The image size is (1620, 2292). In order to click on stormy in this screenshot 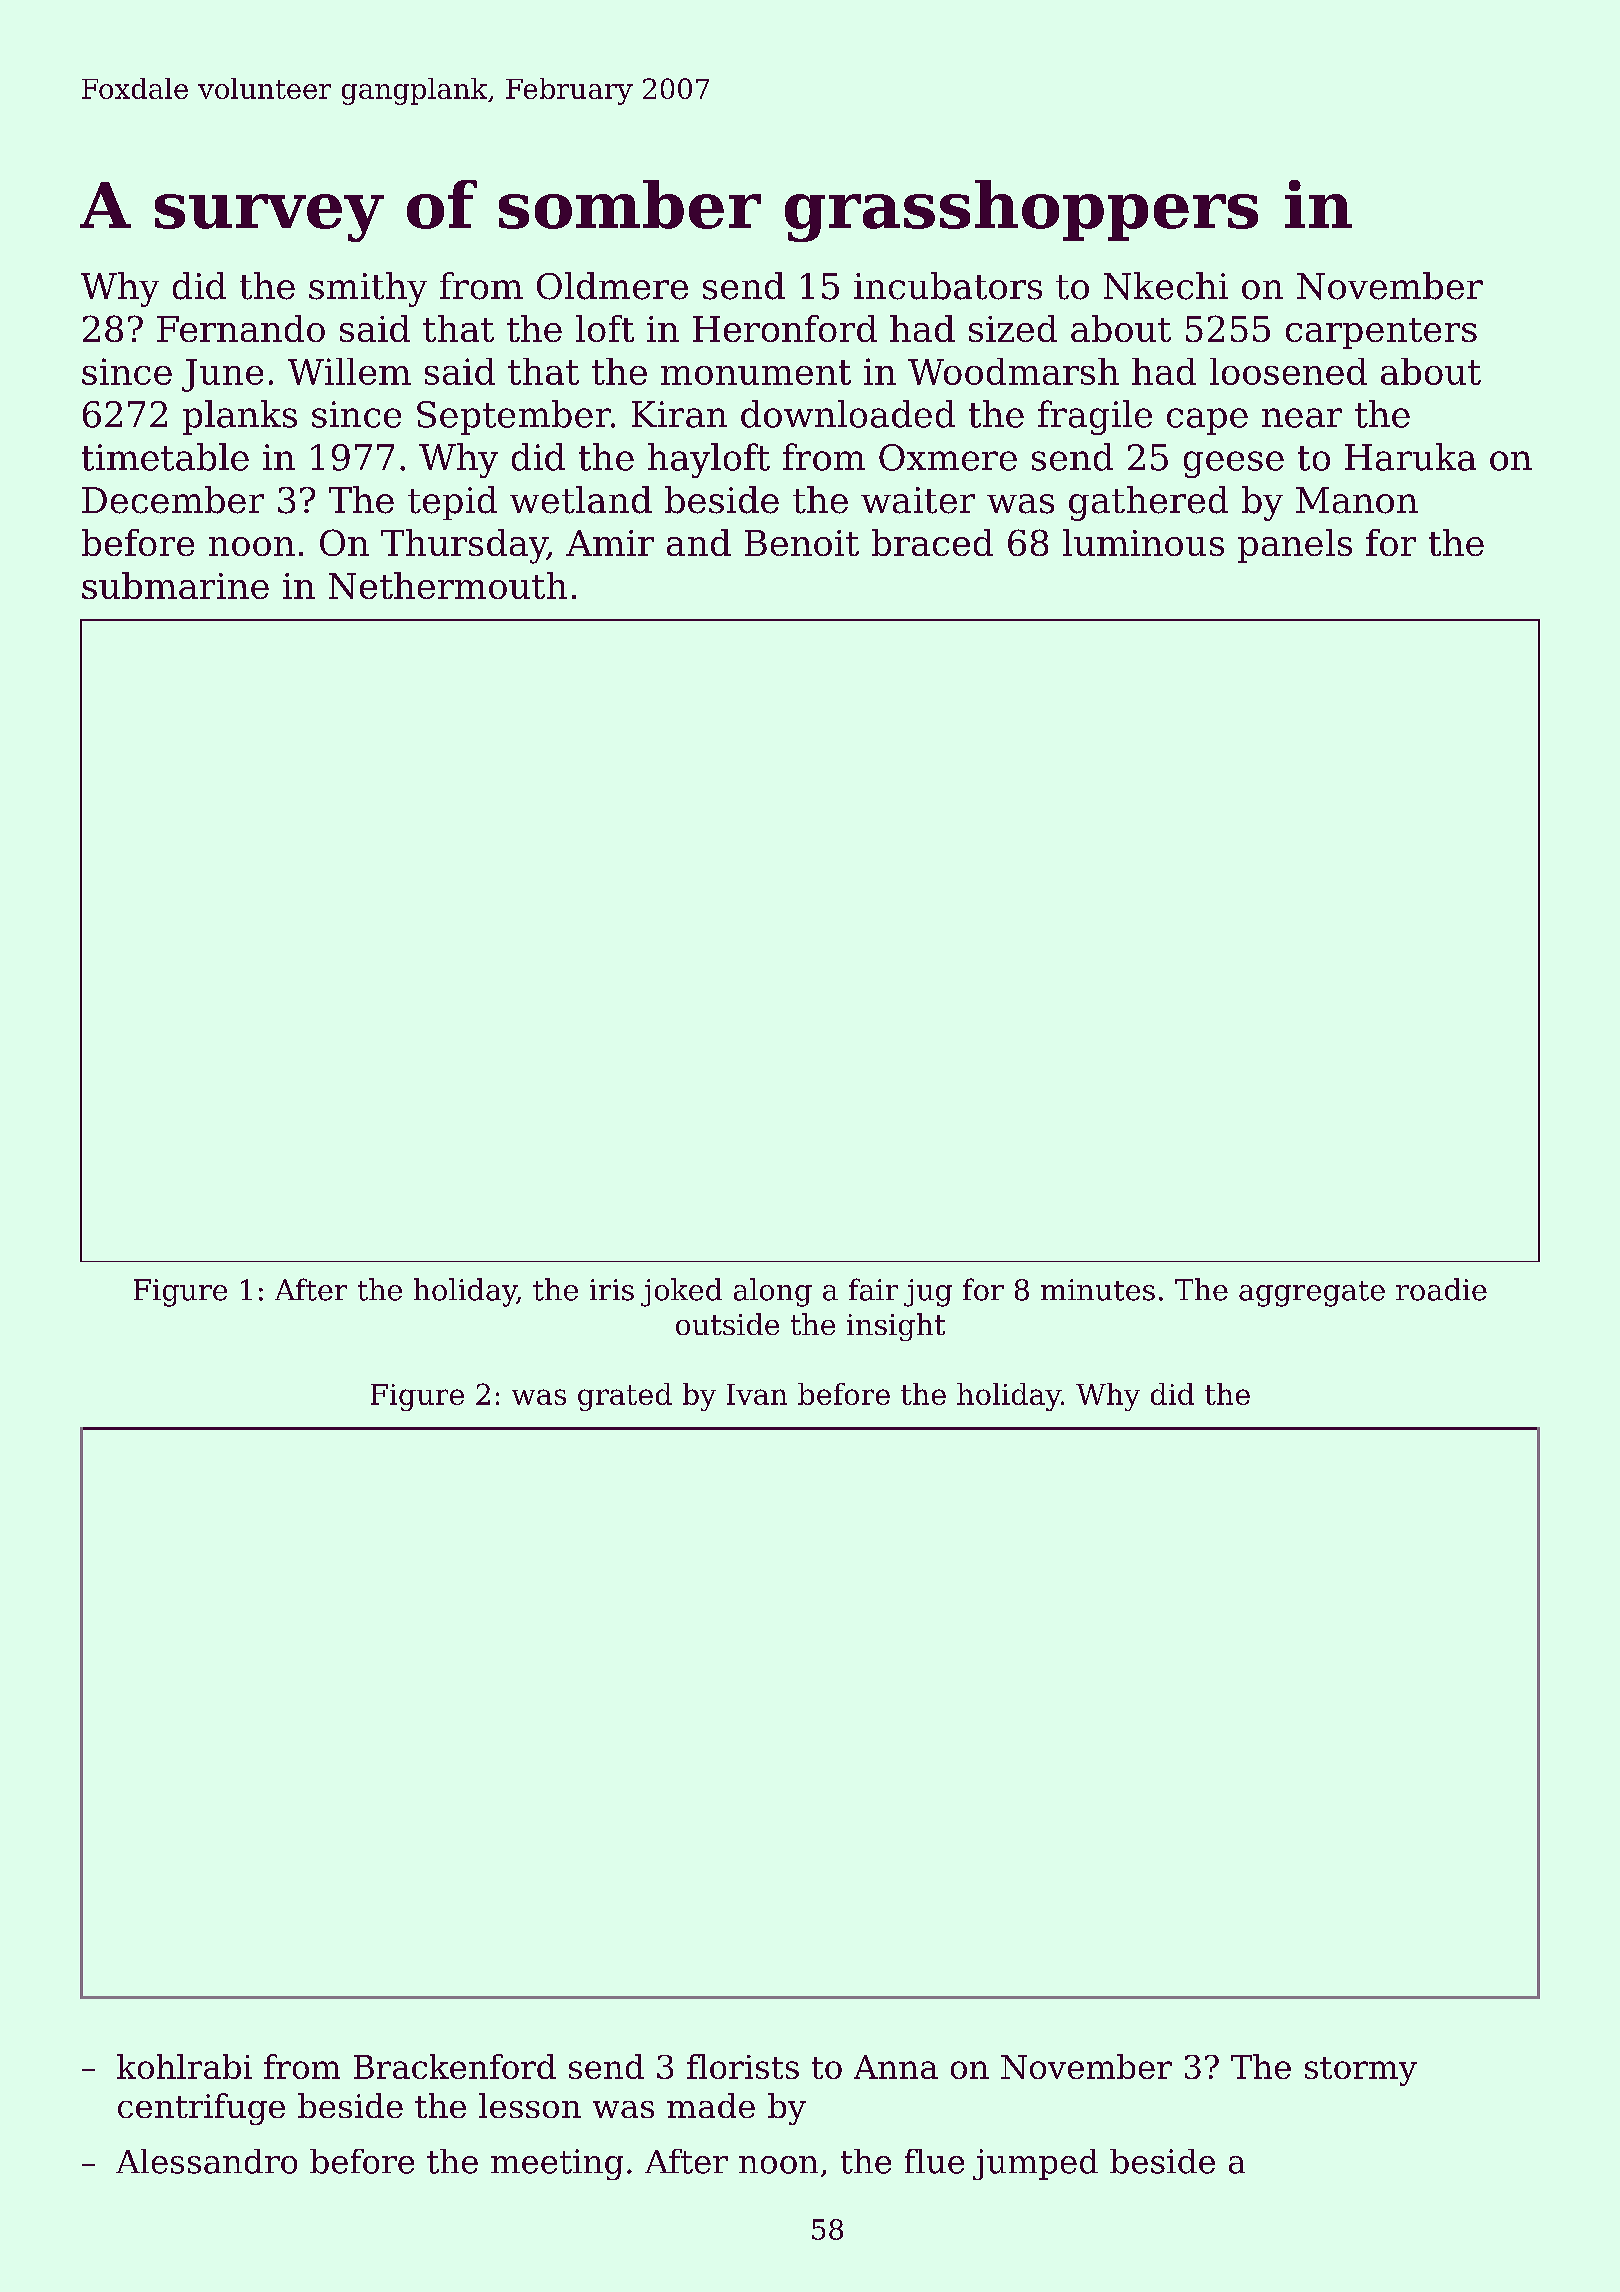, I will do `click(1361, 2071)`.
